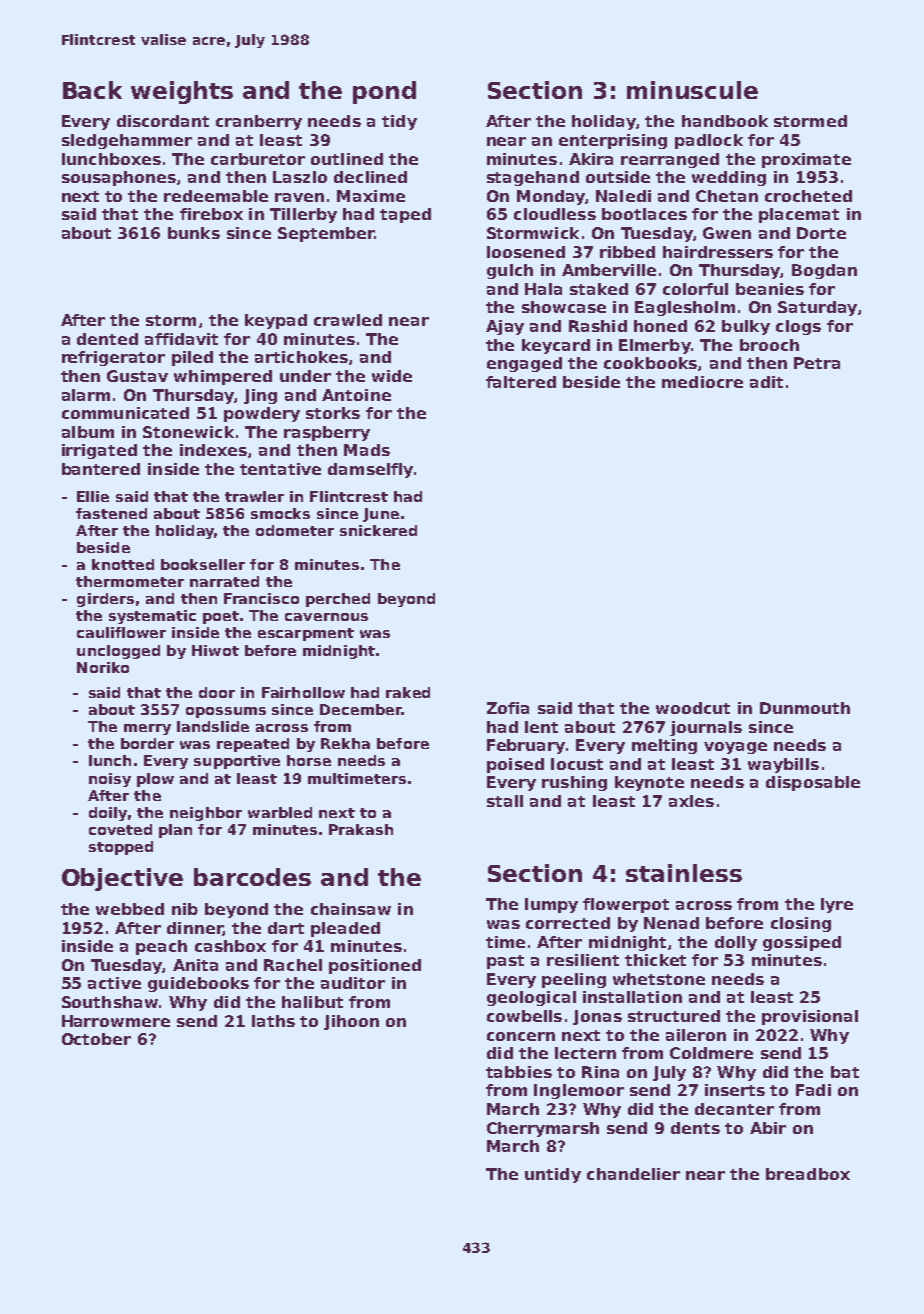 This document has height=1314, width=924. Describe the element at coordinates (692, 90) in the document. I see `minuscule` at that location.
